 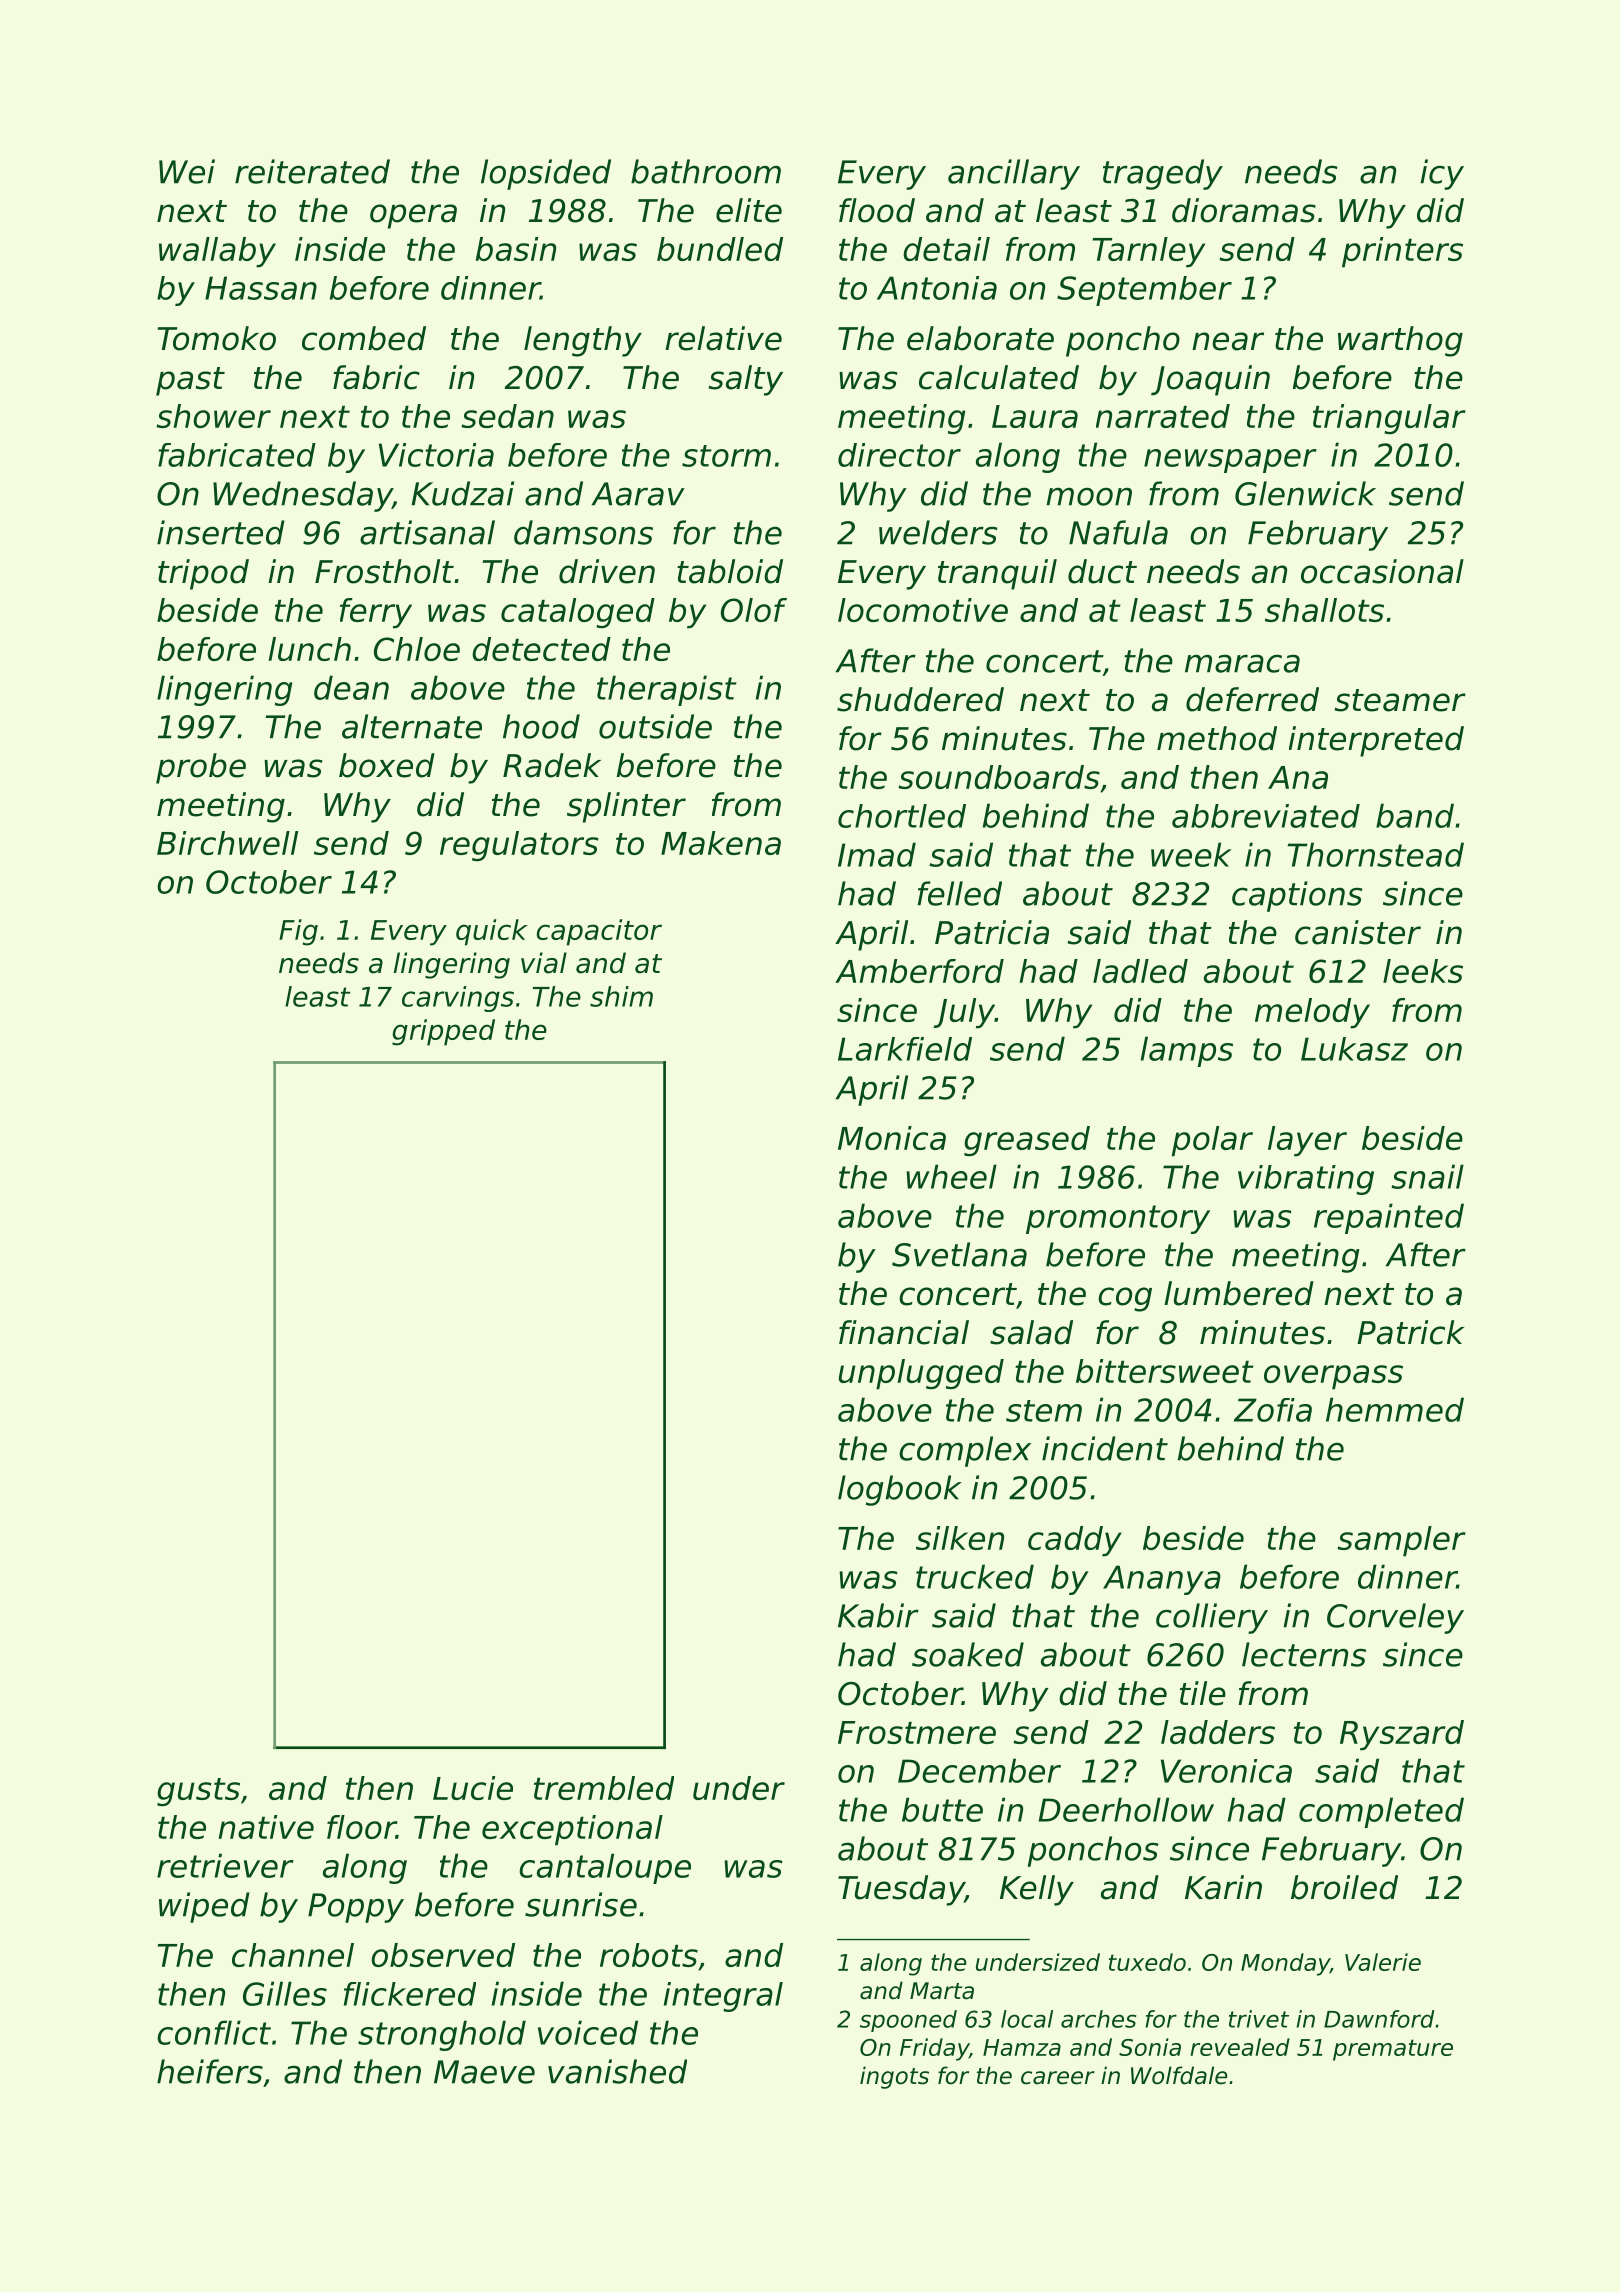 What do you see at coordinates (1273, 1410) in the document?
I see `Zofia` at bounding box center [1273, 1410].
